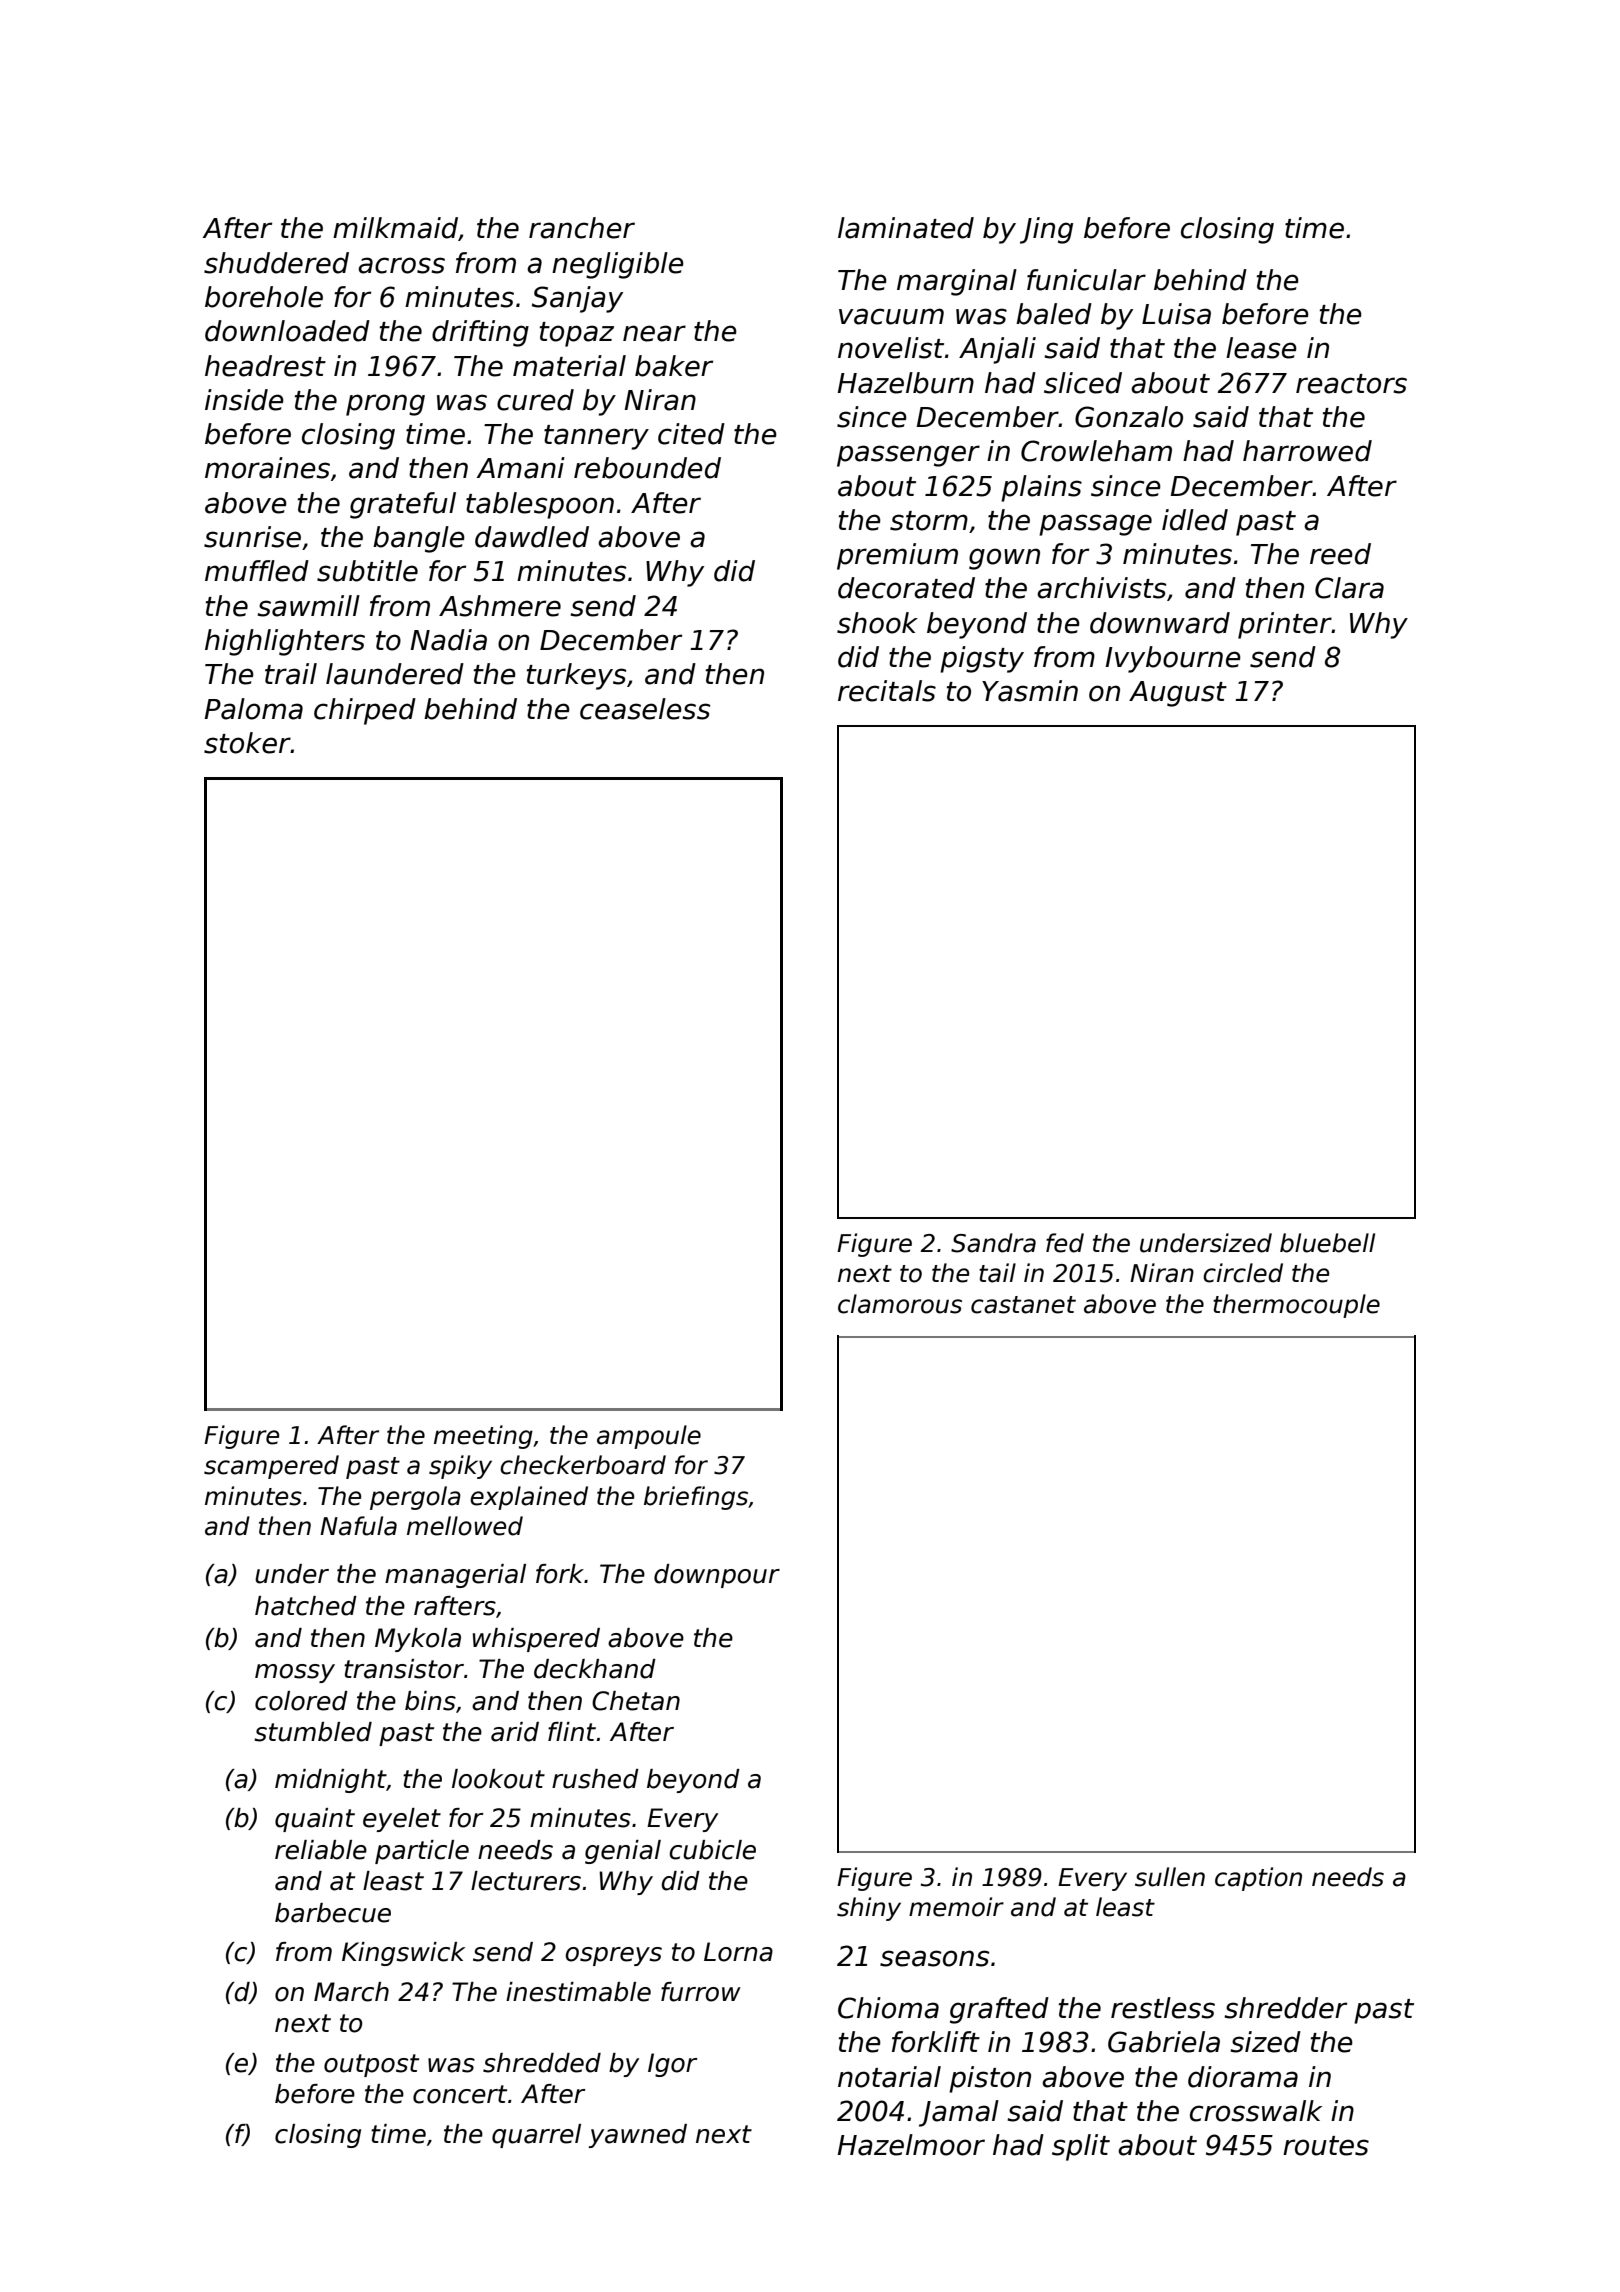 This screenshot has width=1620, height=2292. What do you see at coordinates (403, 1954) in the screenshot?
I see `Kingswick` at bounding box center [403, 1954].
